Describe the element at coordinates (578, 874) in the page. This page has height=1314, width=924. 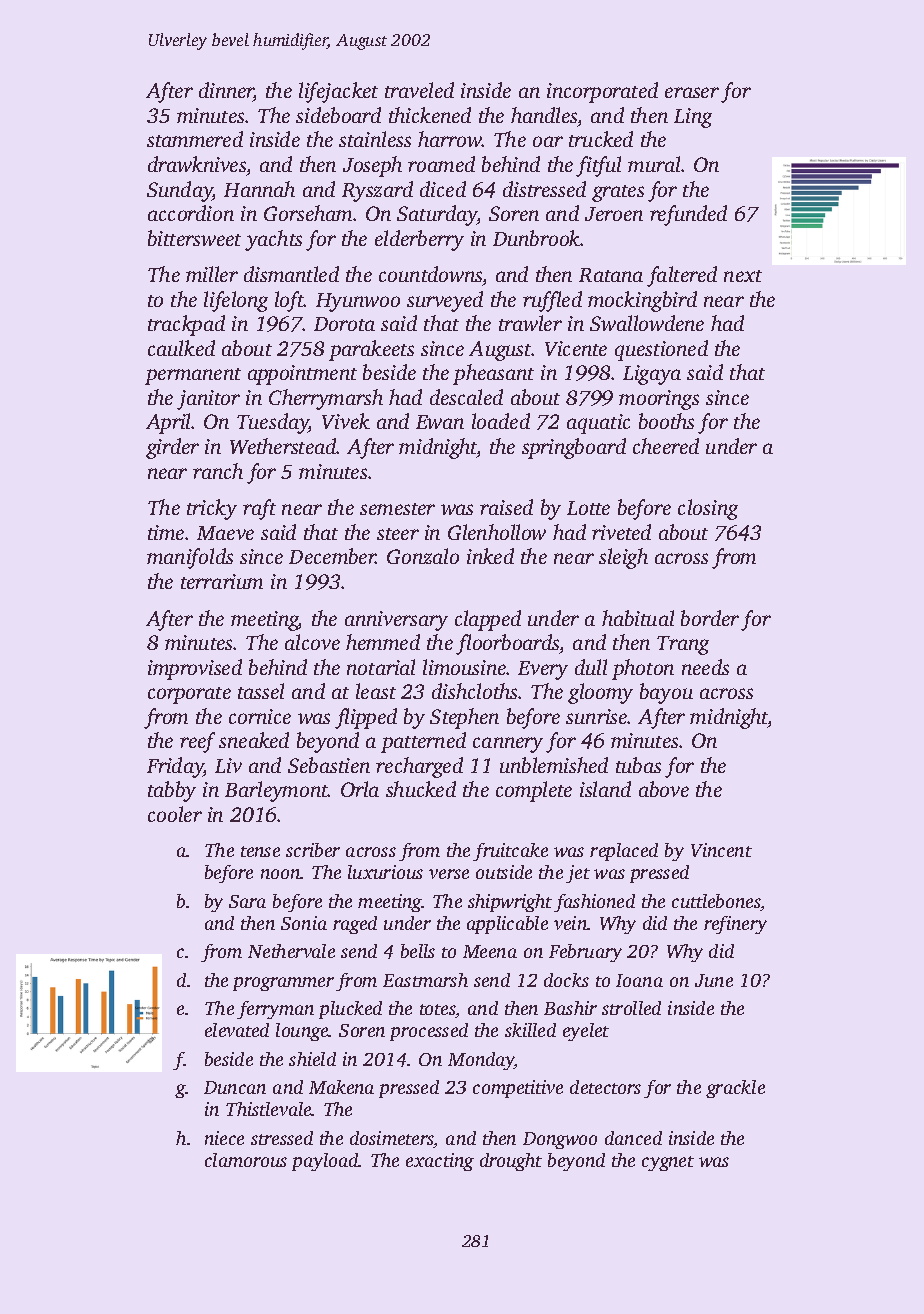
I see `jet` at that location.
